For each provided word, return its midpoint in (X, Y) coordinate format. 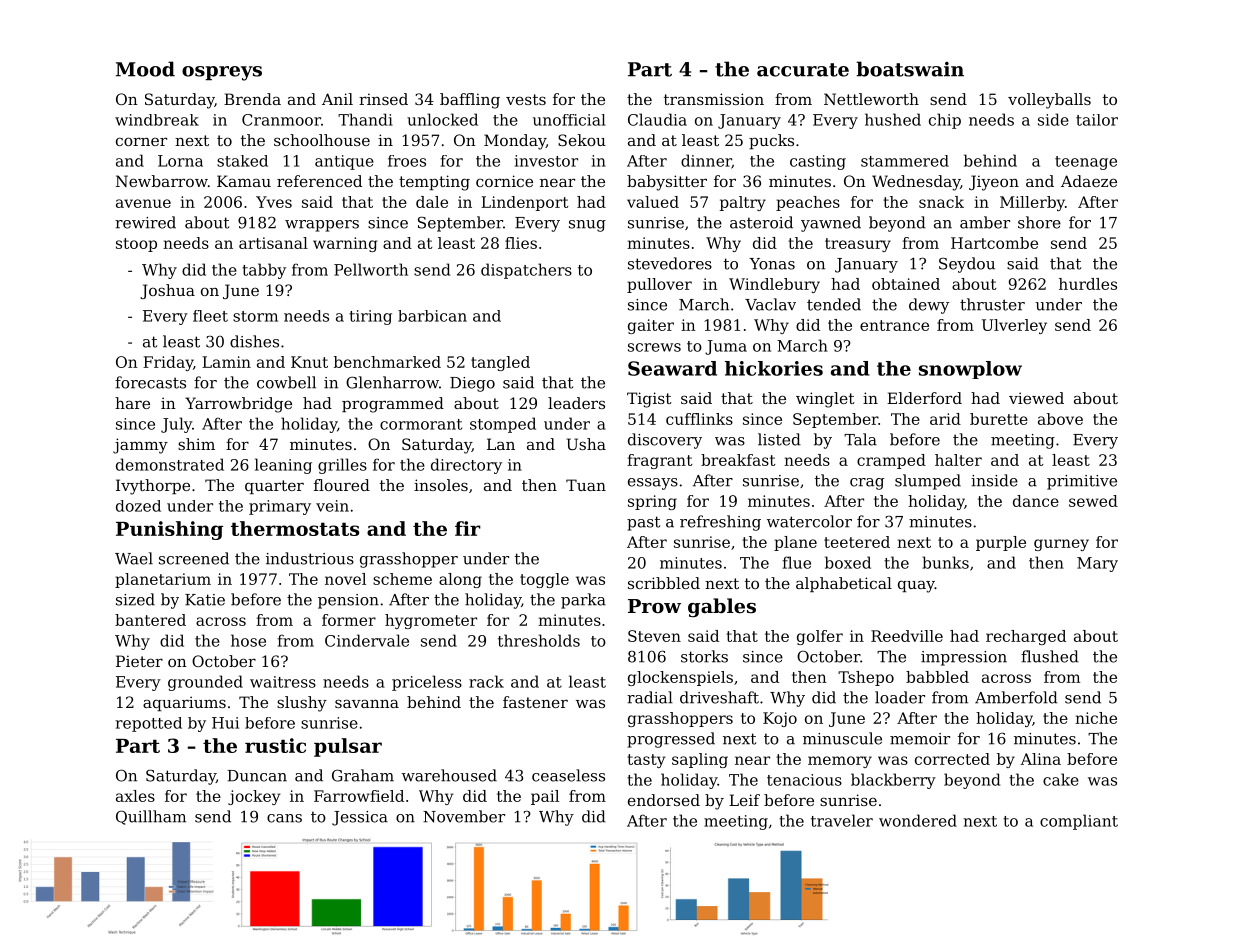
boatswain (910, 69)
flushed (1050, 656)
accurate (803, 70)
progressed (671, 740)
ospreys (222, 73)
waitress (283, 682)
